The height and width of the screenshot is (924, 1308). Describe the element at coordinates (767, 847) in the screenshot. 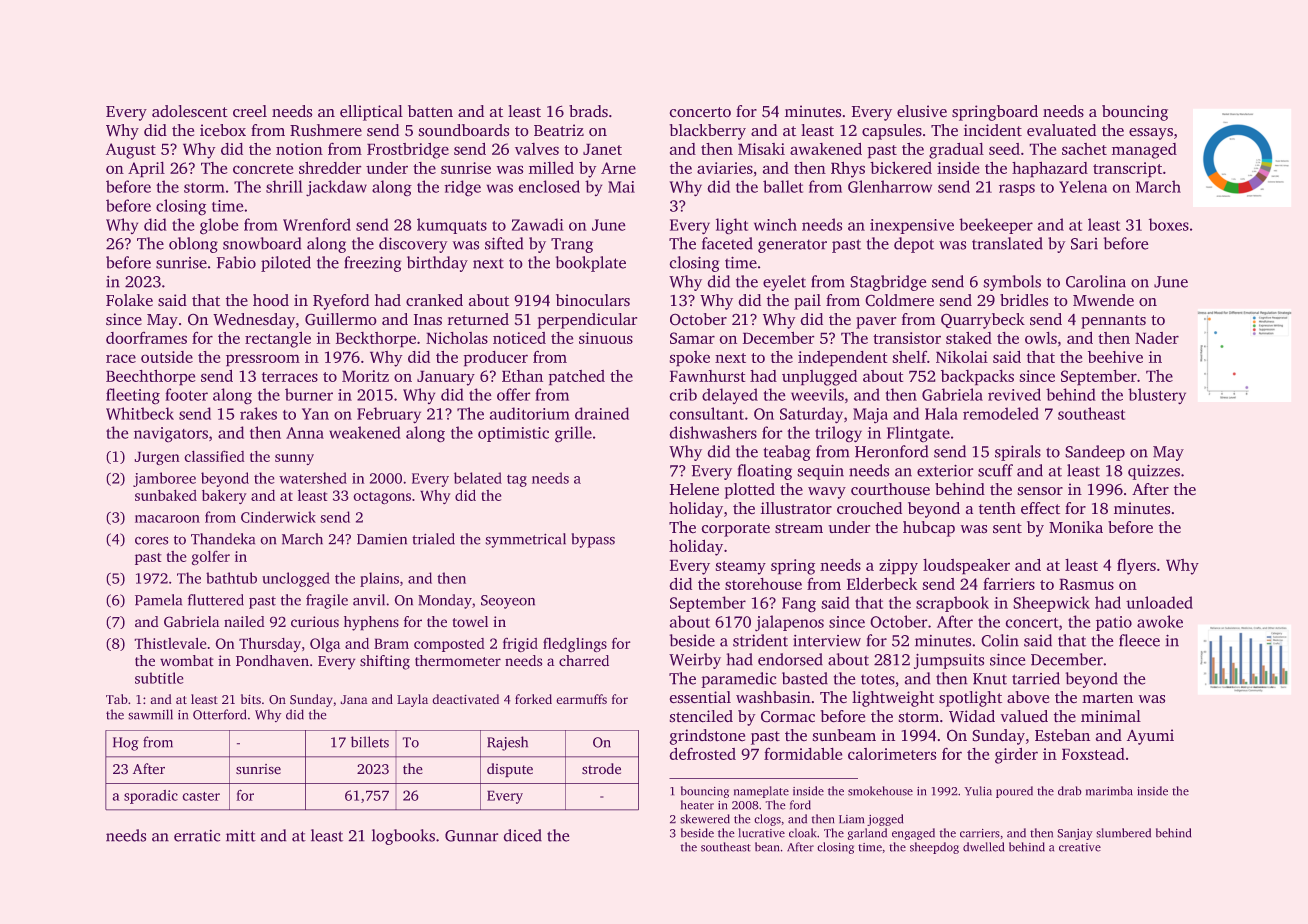

I see `bean` at that location.
